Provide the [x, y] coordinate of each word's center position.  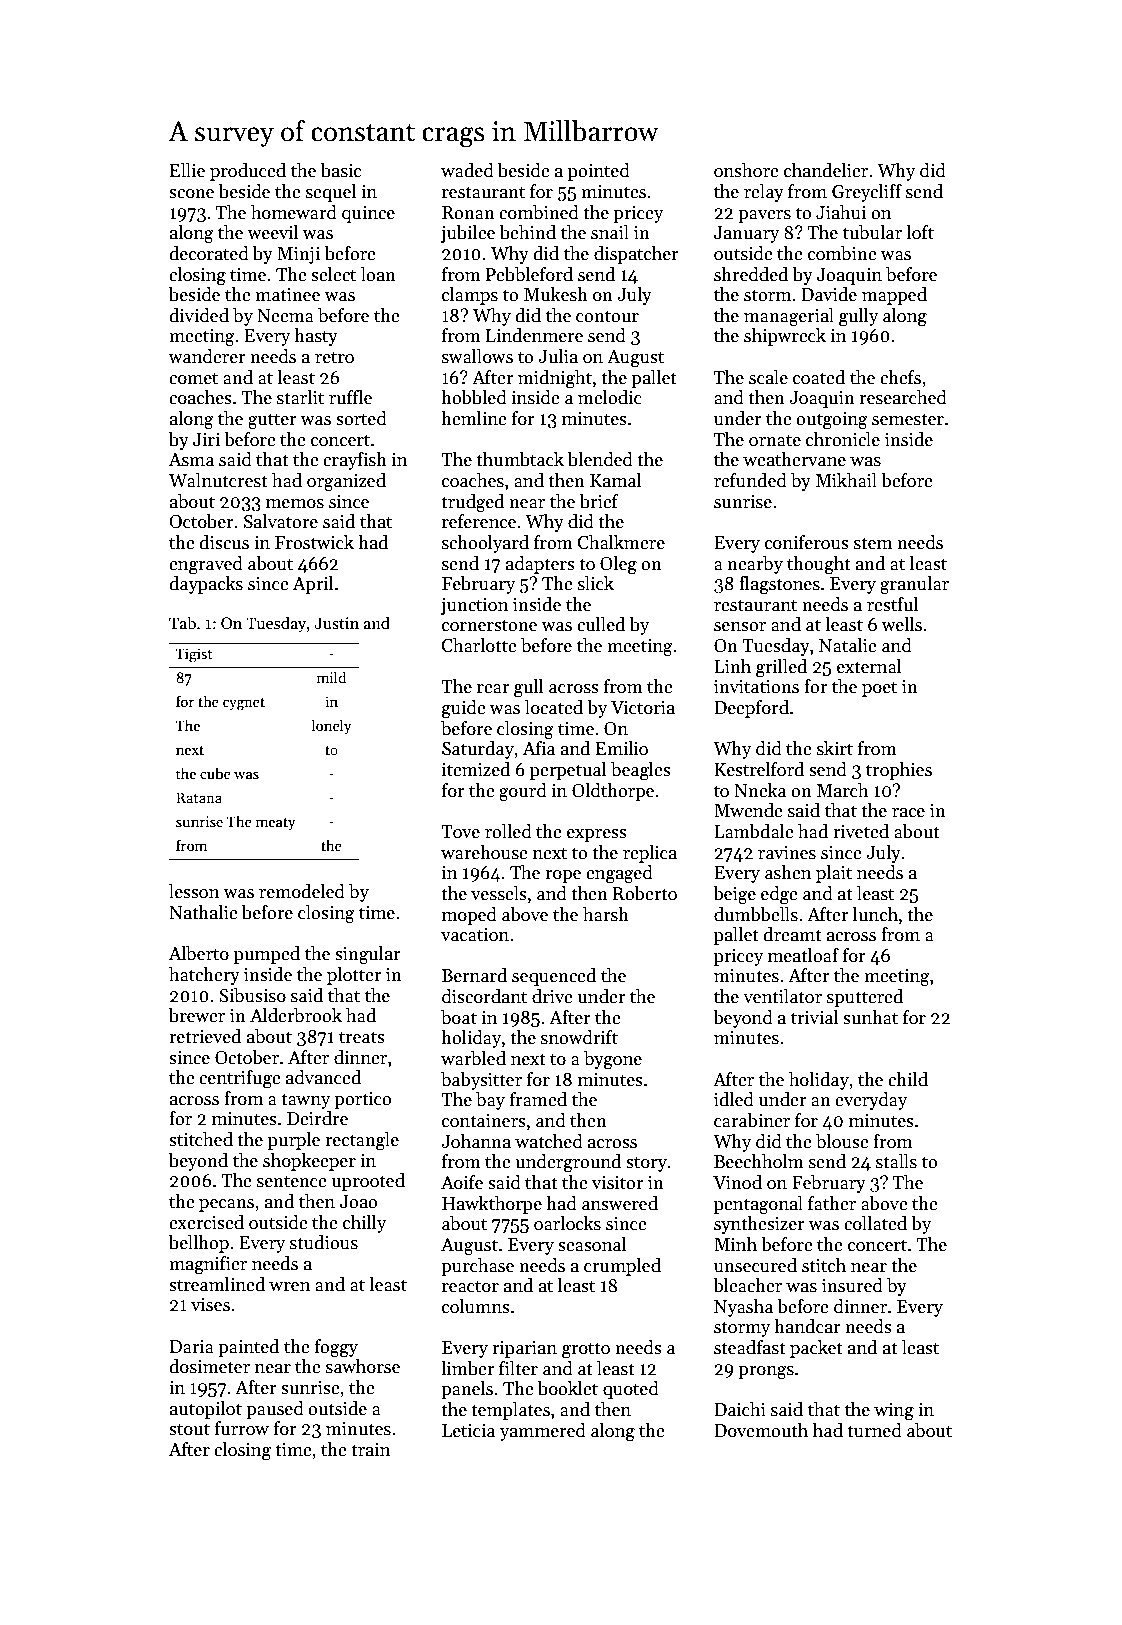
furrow [242, 1428]
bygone [613, 1060]
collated [875, 1223]
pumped [267, 955]
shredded [751, 274]
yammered [543, 1432]
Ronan [468, 213]
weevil [272, 232]
